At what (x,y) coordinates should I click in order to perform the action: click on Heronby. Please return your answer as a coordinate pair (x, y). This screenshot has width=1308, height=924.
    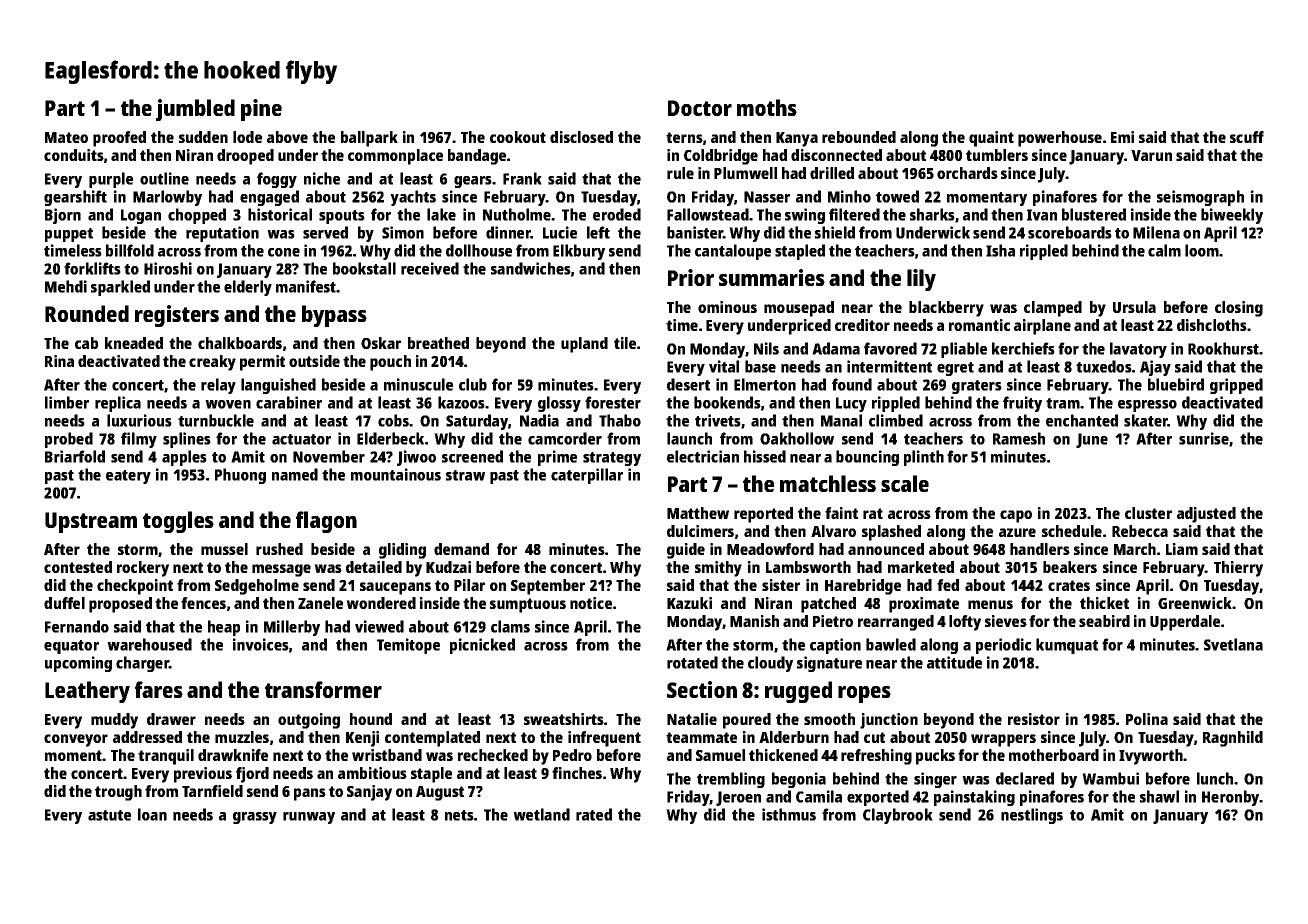
    Looking at the image, I should click on (1231, 798).
